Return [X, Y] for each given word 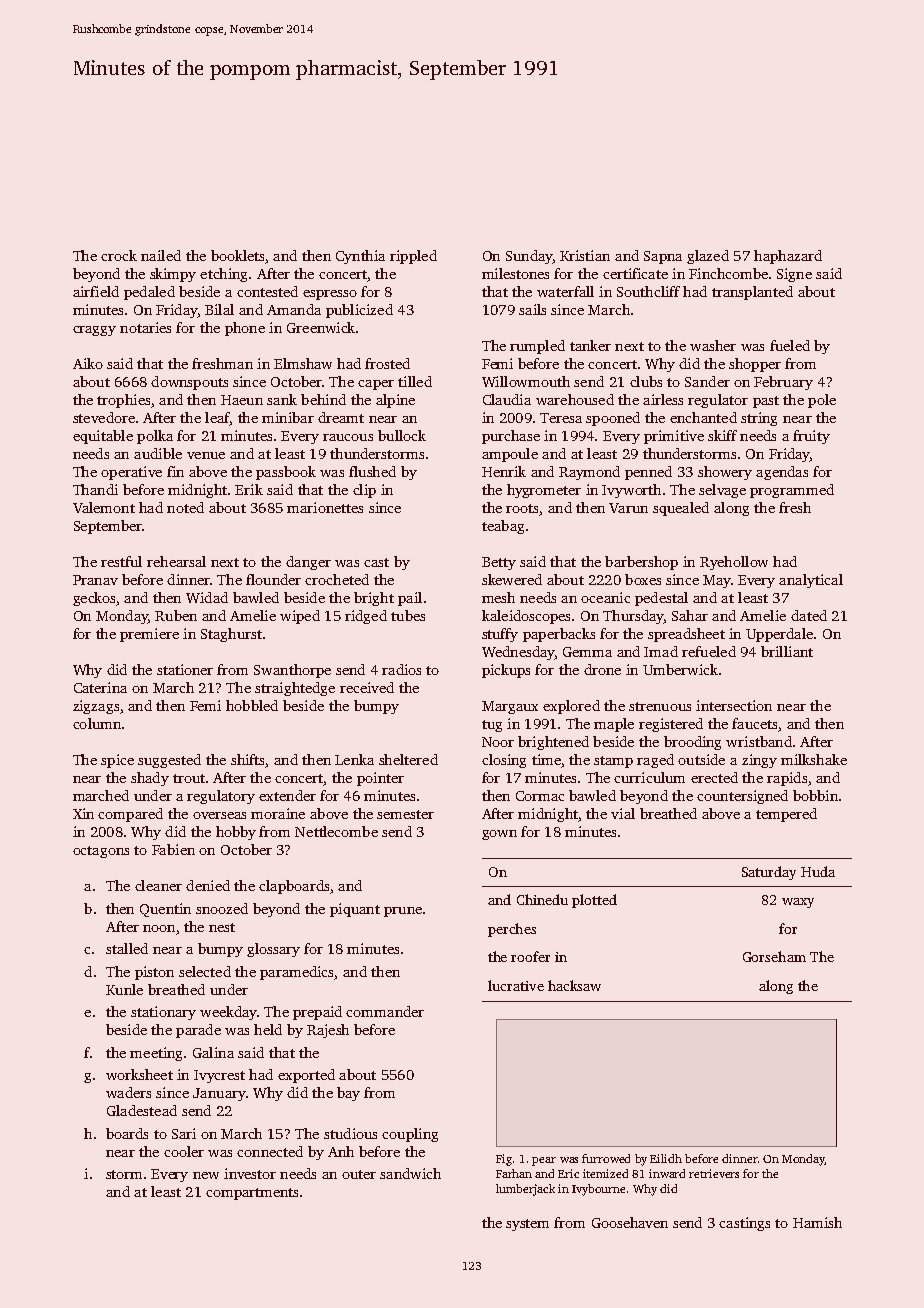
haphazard [788, 257]
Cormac [540, 796]
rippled [413, 257]
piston [154, 973]
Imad [661, 651]
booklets [237, 255]
